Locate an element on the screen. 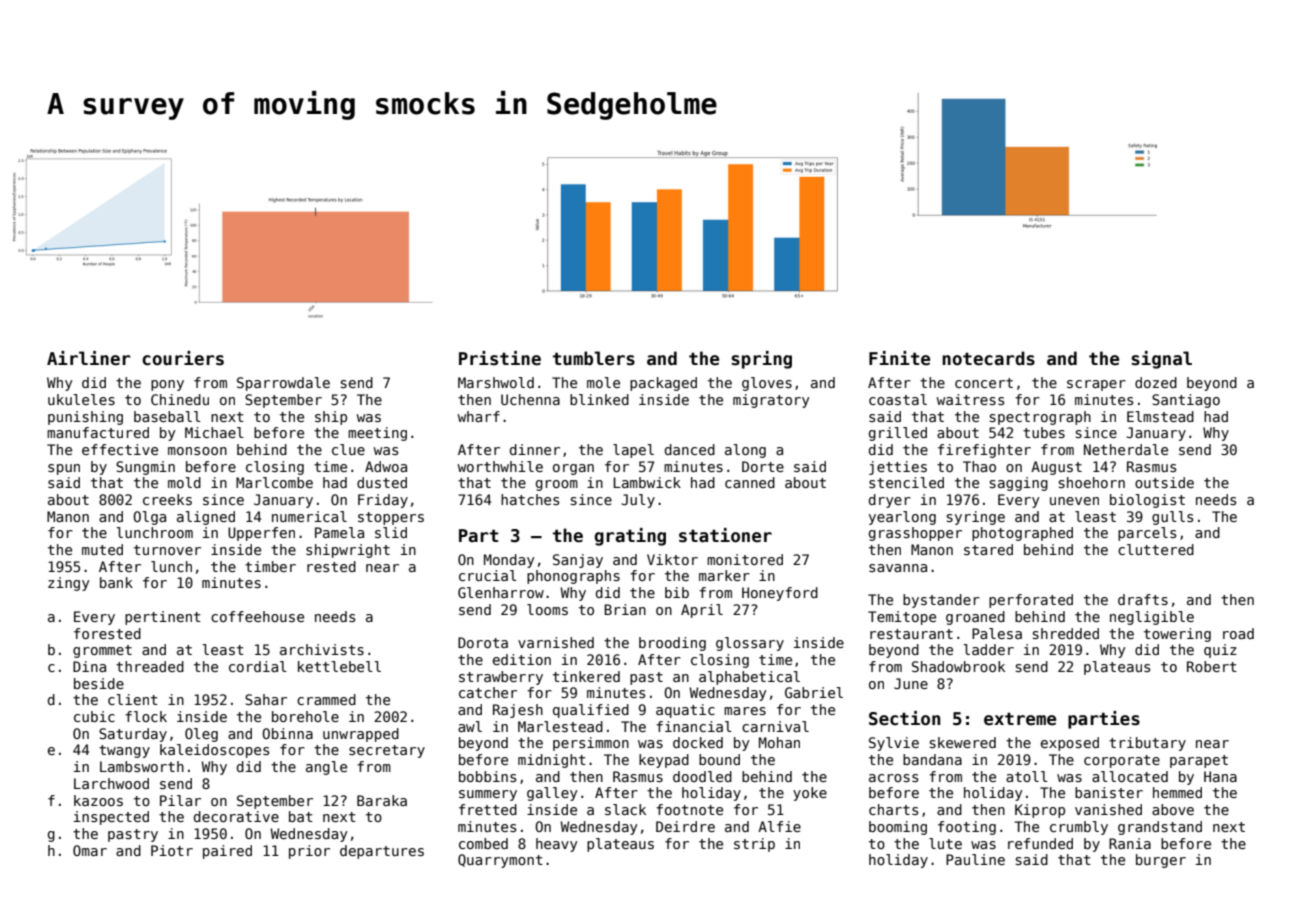 The height and width of the screenshot is (924, 1308). Lambwick is located at coordinates (647, 482).
